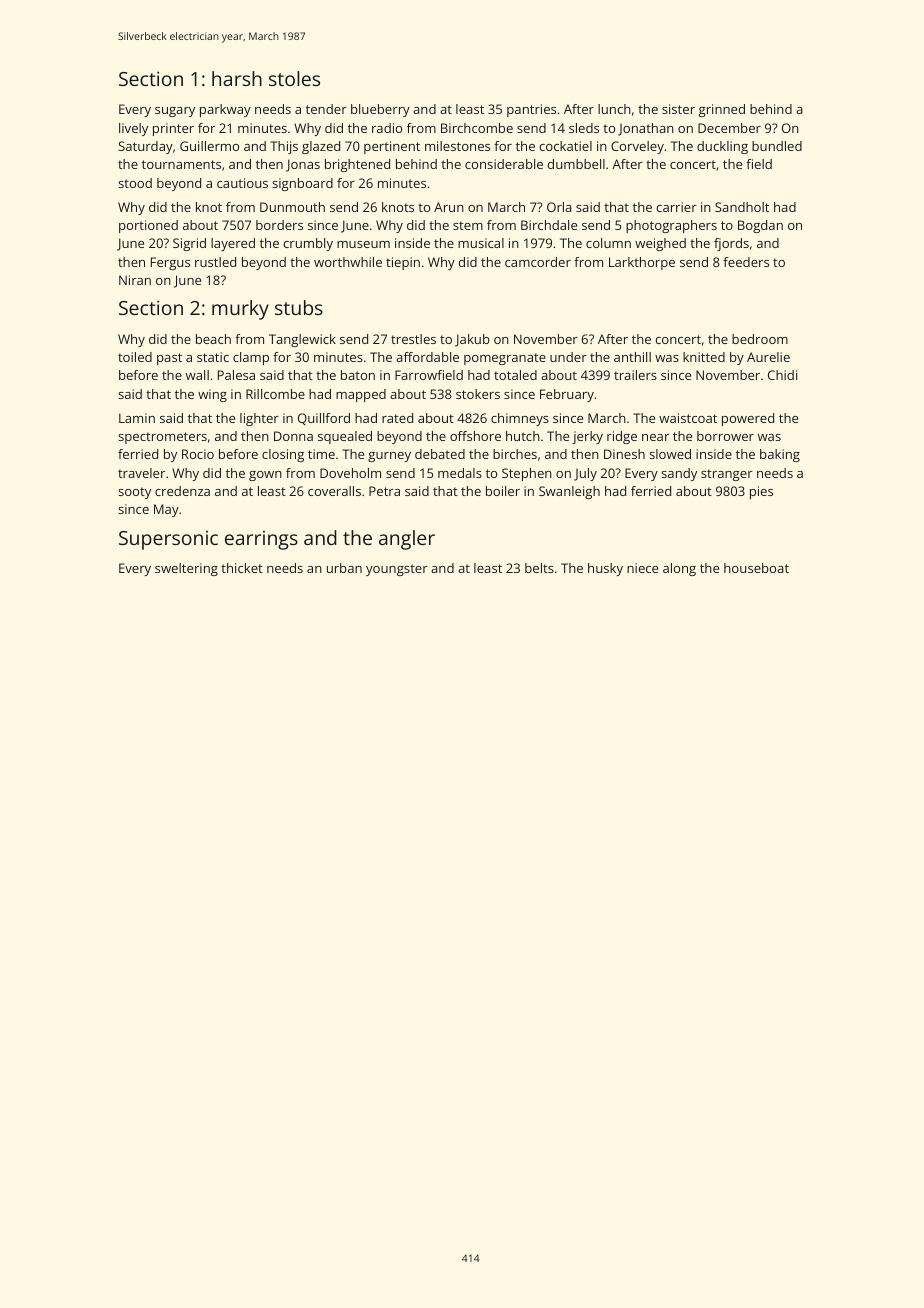 The image size is (924, 1308). Describe the element at coordinates (146, 147) in the screenshot. I see `Saturday` at that location.
